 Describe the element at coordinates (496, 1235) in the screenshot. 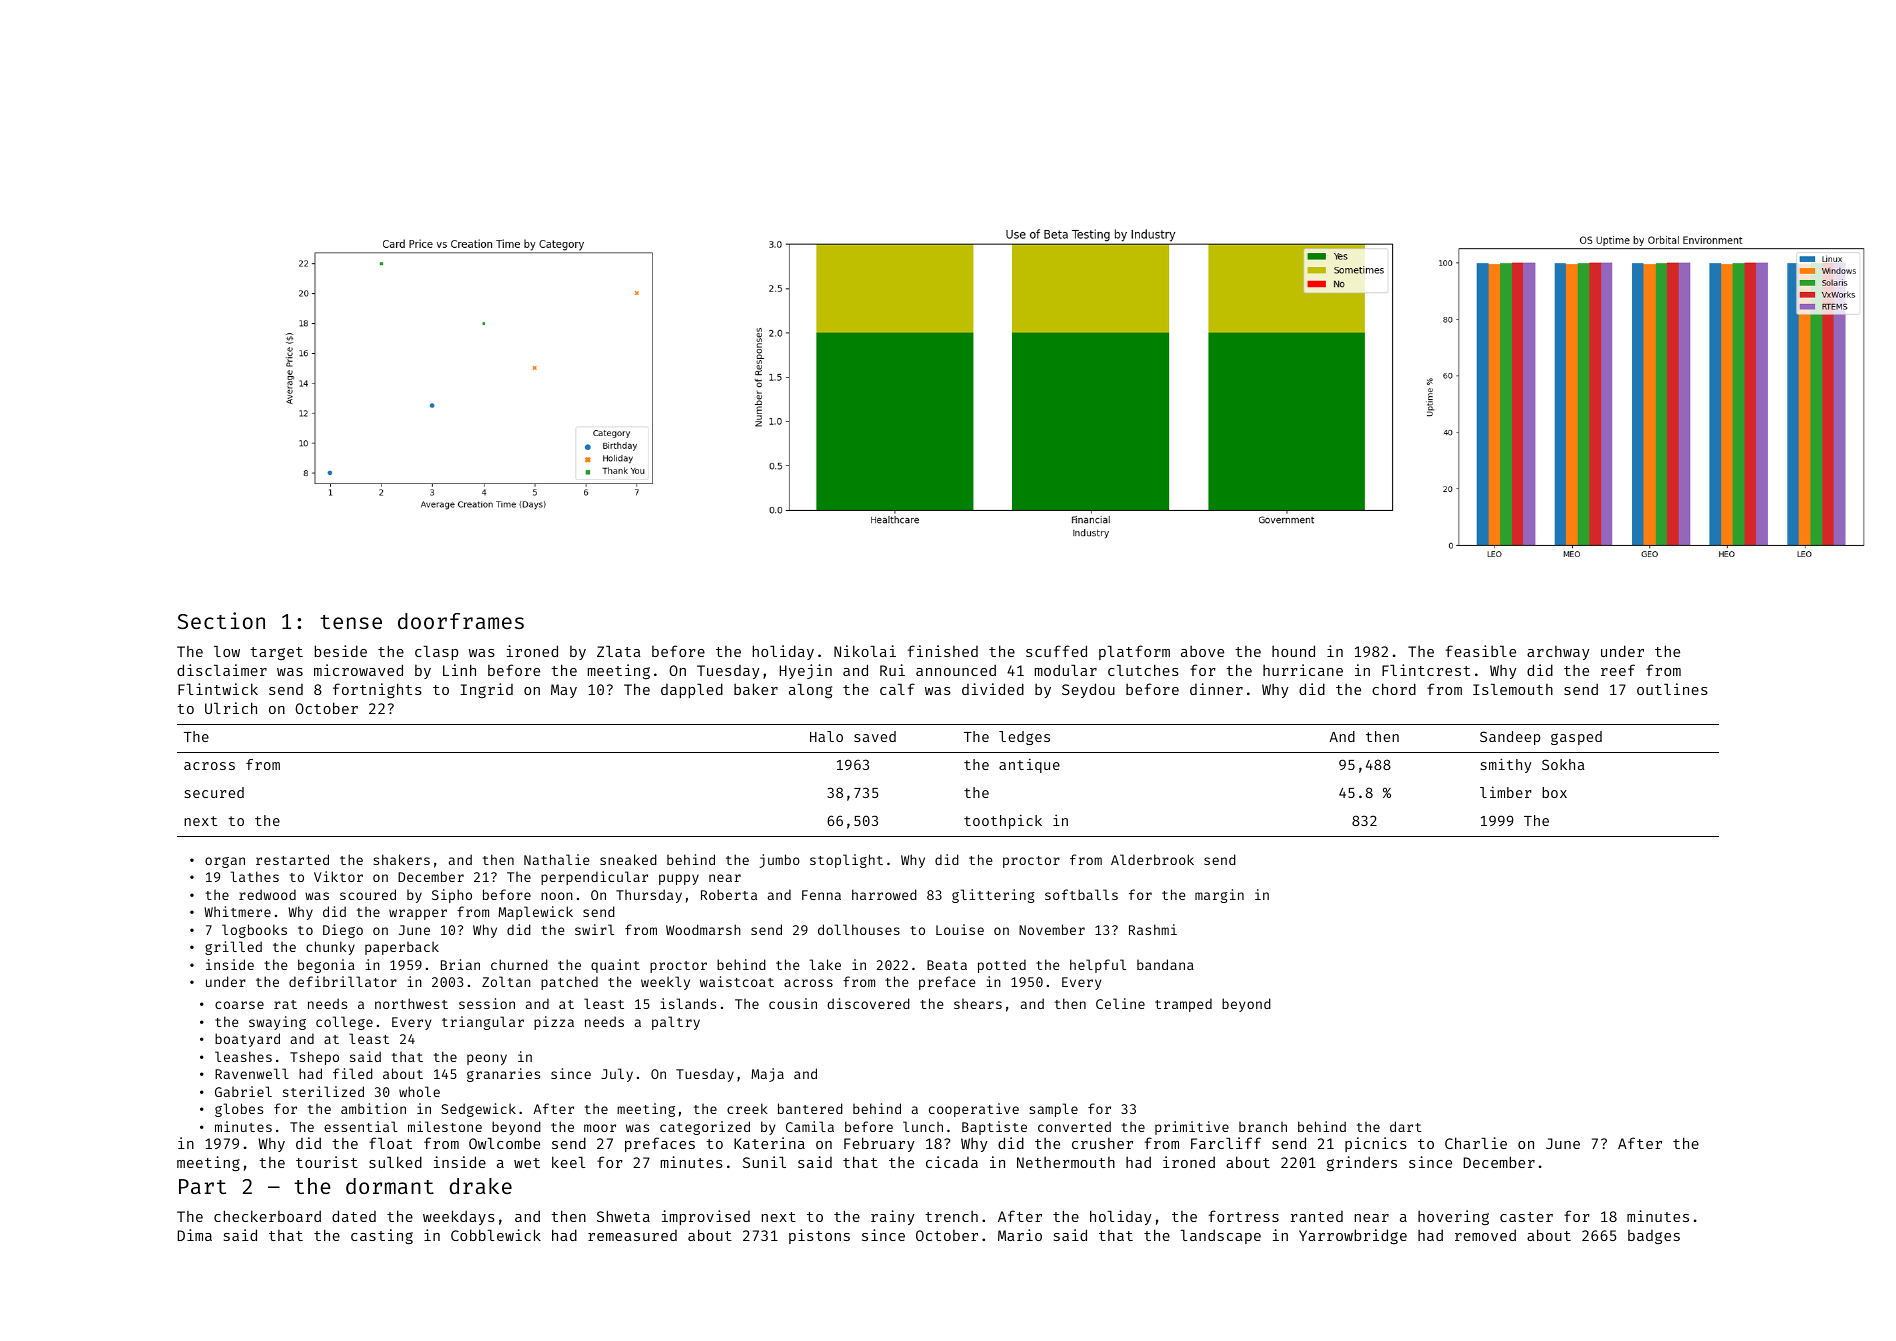

I see `Cobblewick` at that location.
